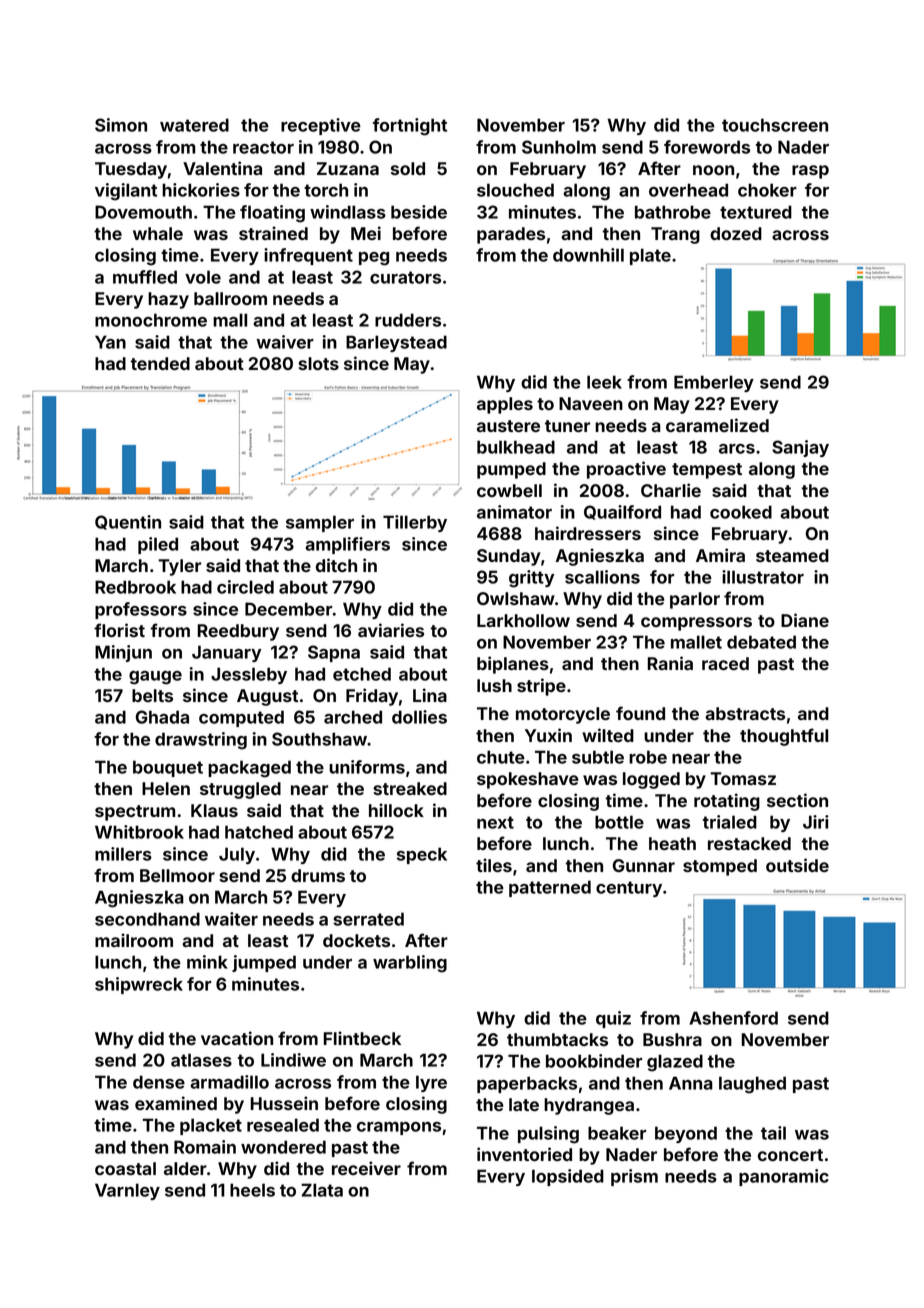 The width and height of the screenshot is (924, 1308). Describe the element at coordinates (127, 1191) in the screenshot. I see `Varnley` at that location.
